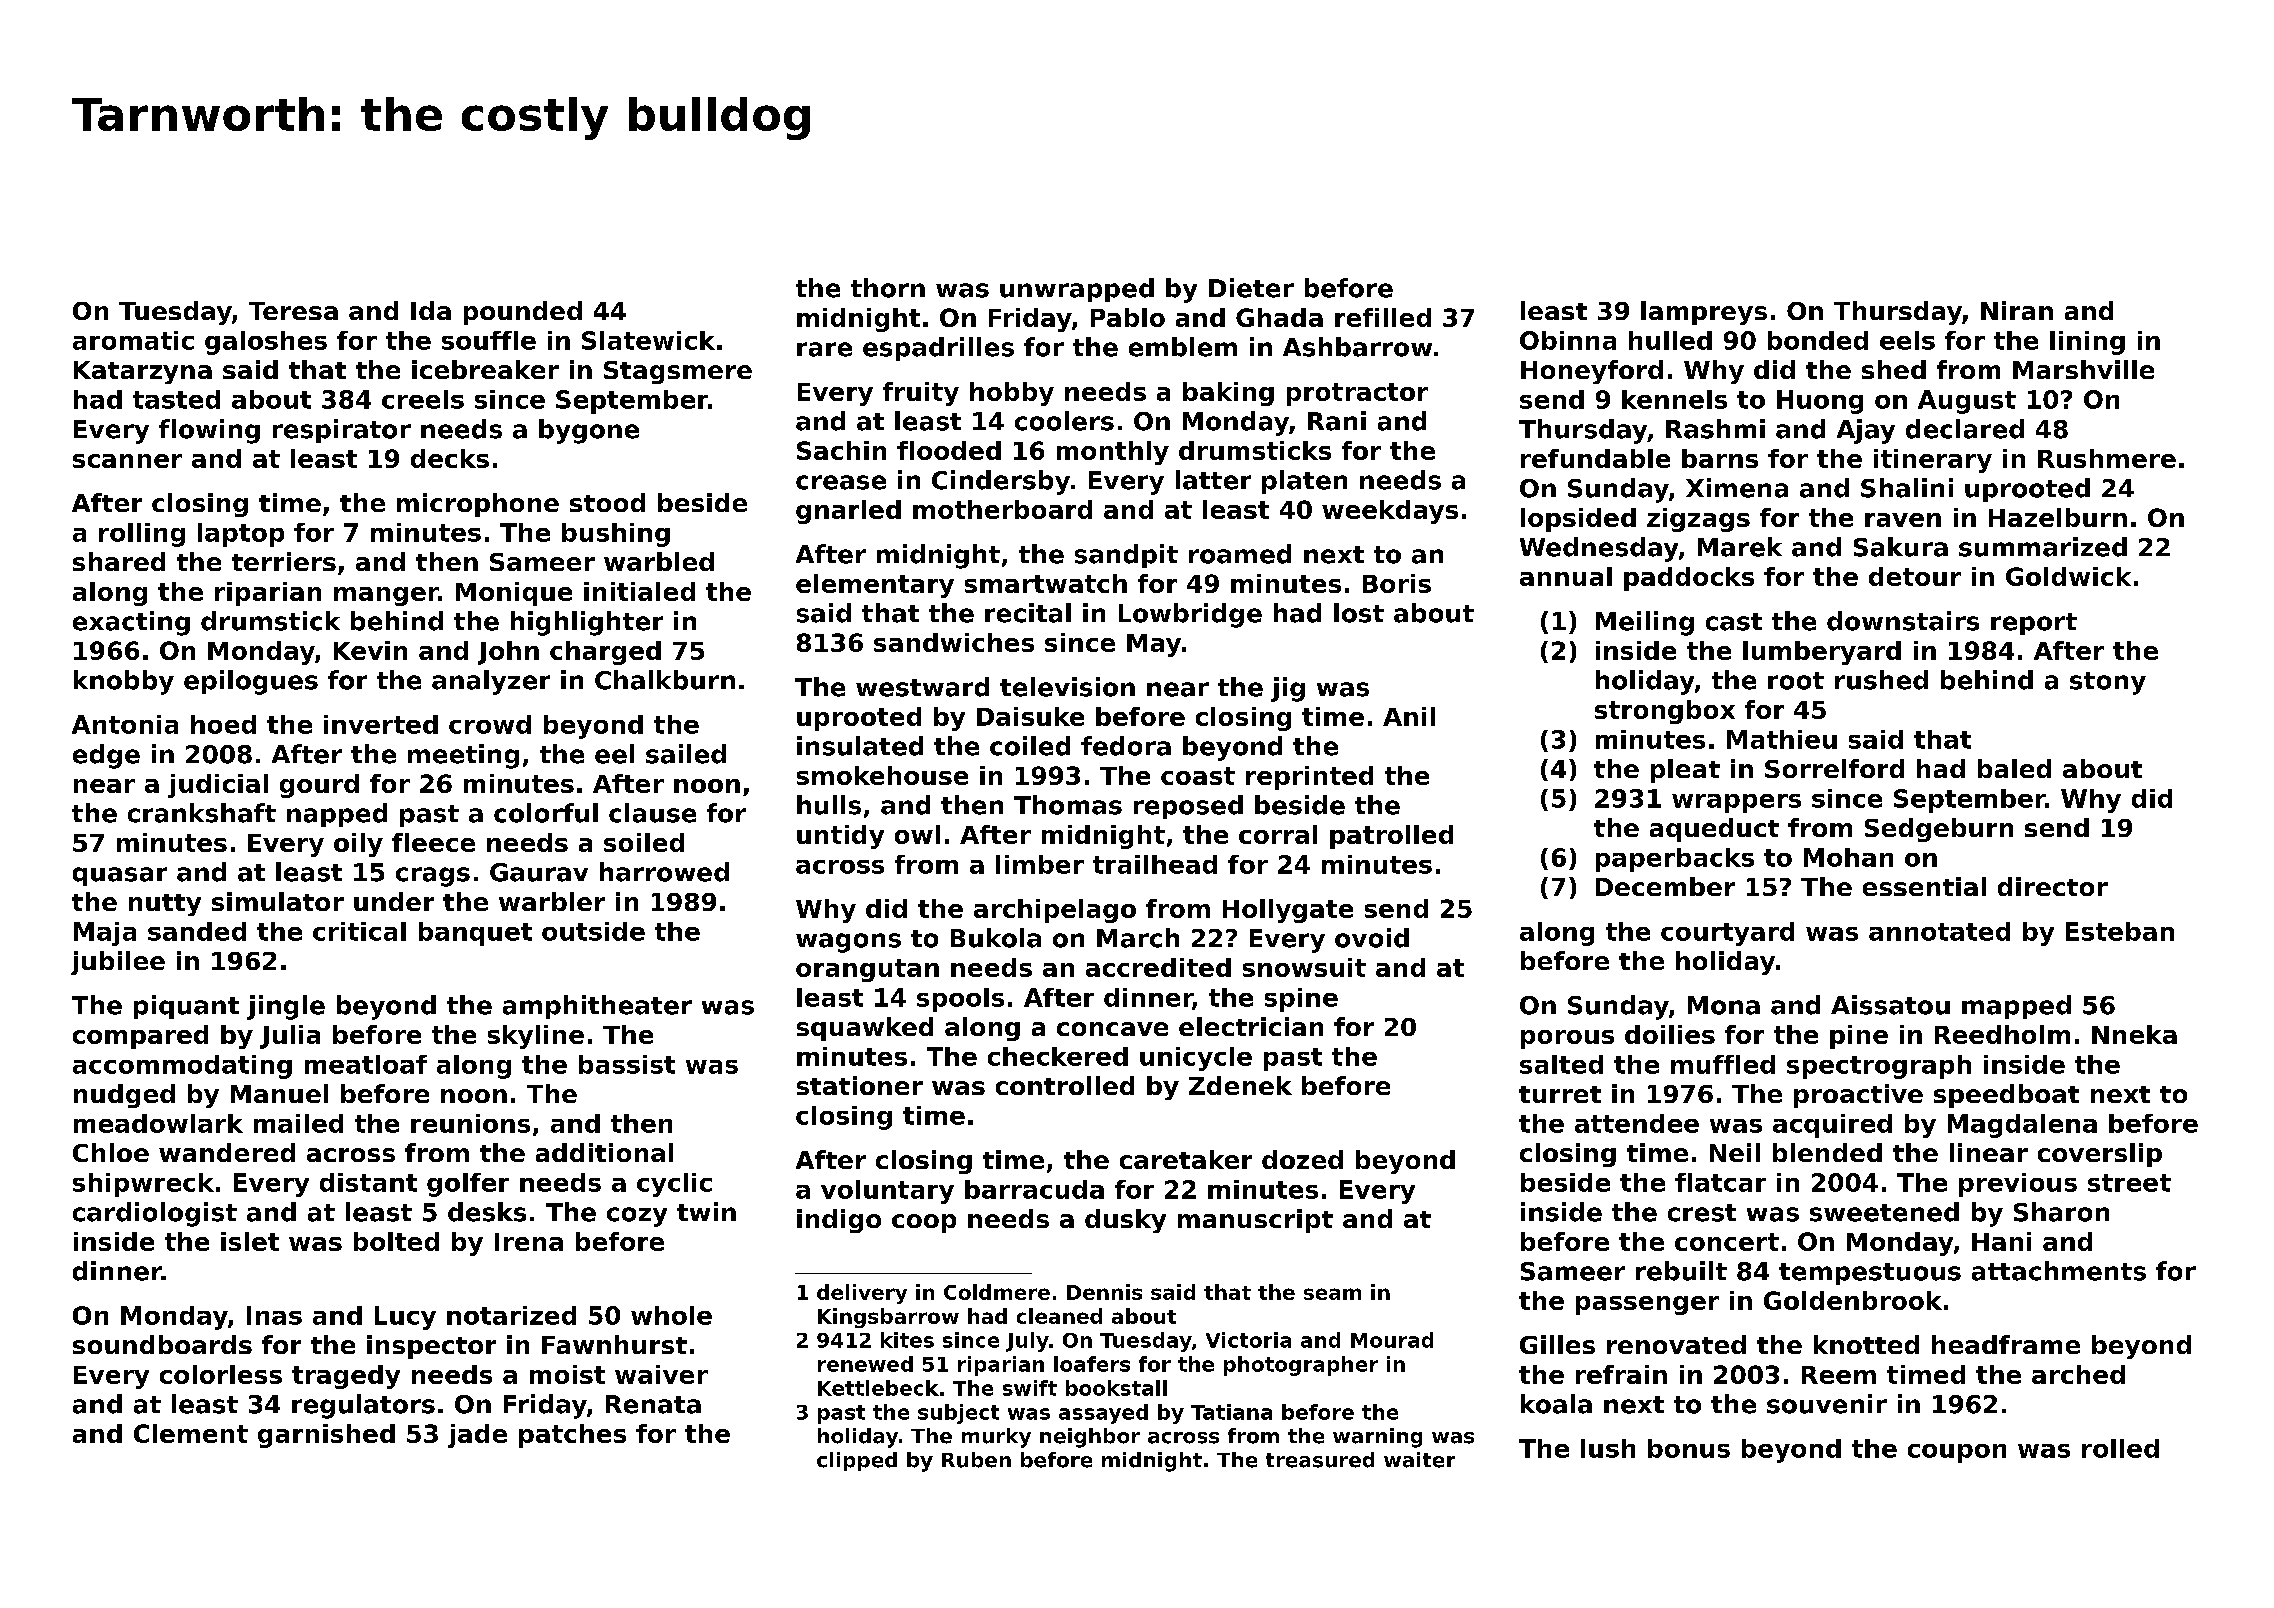 The width and height of the screenshot is (2274, 1608). What do you see at coordinates (218, 786) in the screenshot?
I see `judicial` at bounding box center [218, 786].
